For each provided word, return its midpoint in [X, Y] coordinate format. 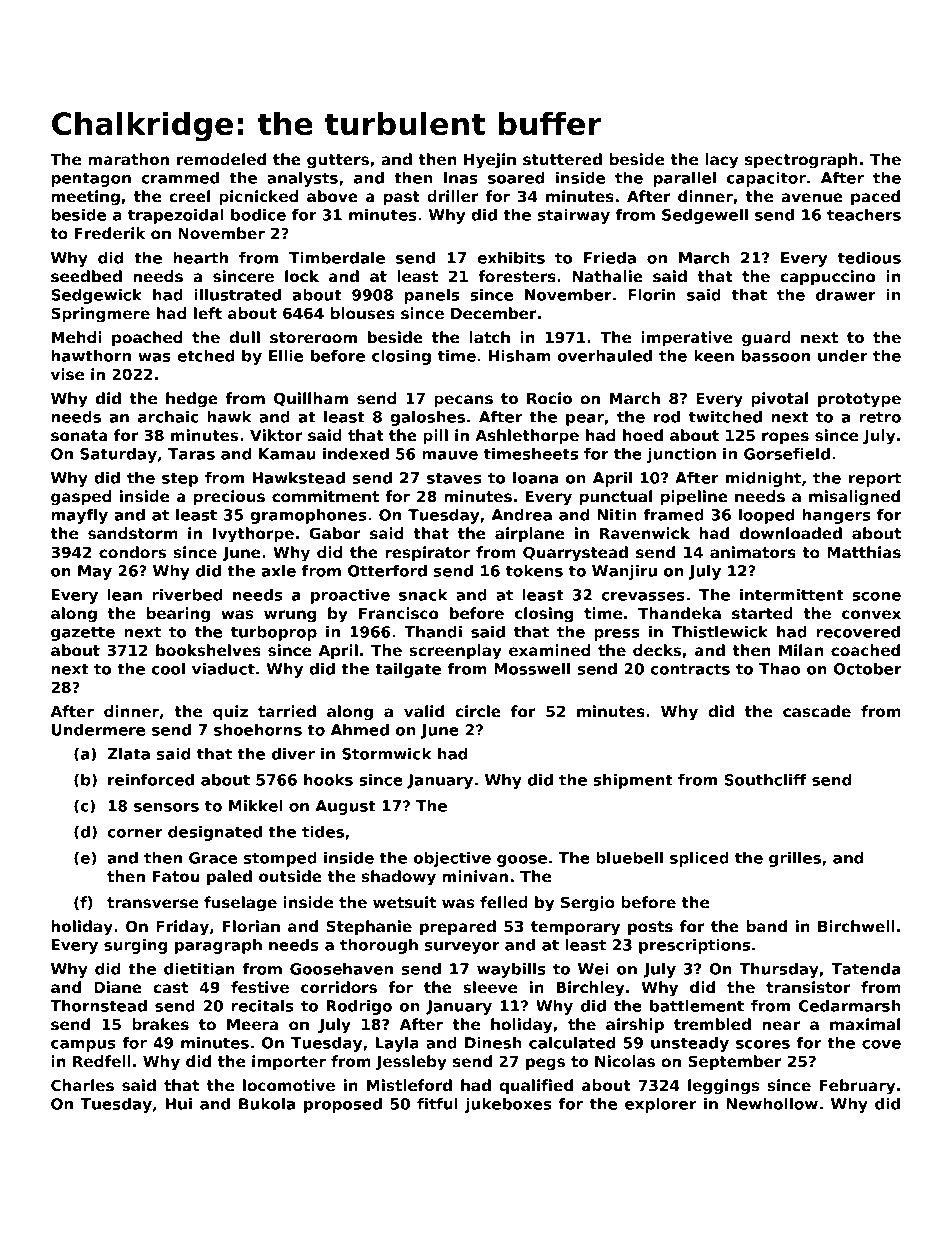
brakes [160, 1024]
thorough [379, 946]
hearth [201, 258]
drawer [846, 295]
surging [136, 946]
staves [454, 478]
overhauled [605, 356]
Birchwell [856, 926]
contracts [690, 669]
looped [767, 516]
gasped [81, 498]
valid [424, 711]
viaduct [223, 669]
